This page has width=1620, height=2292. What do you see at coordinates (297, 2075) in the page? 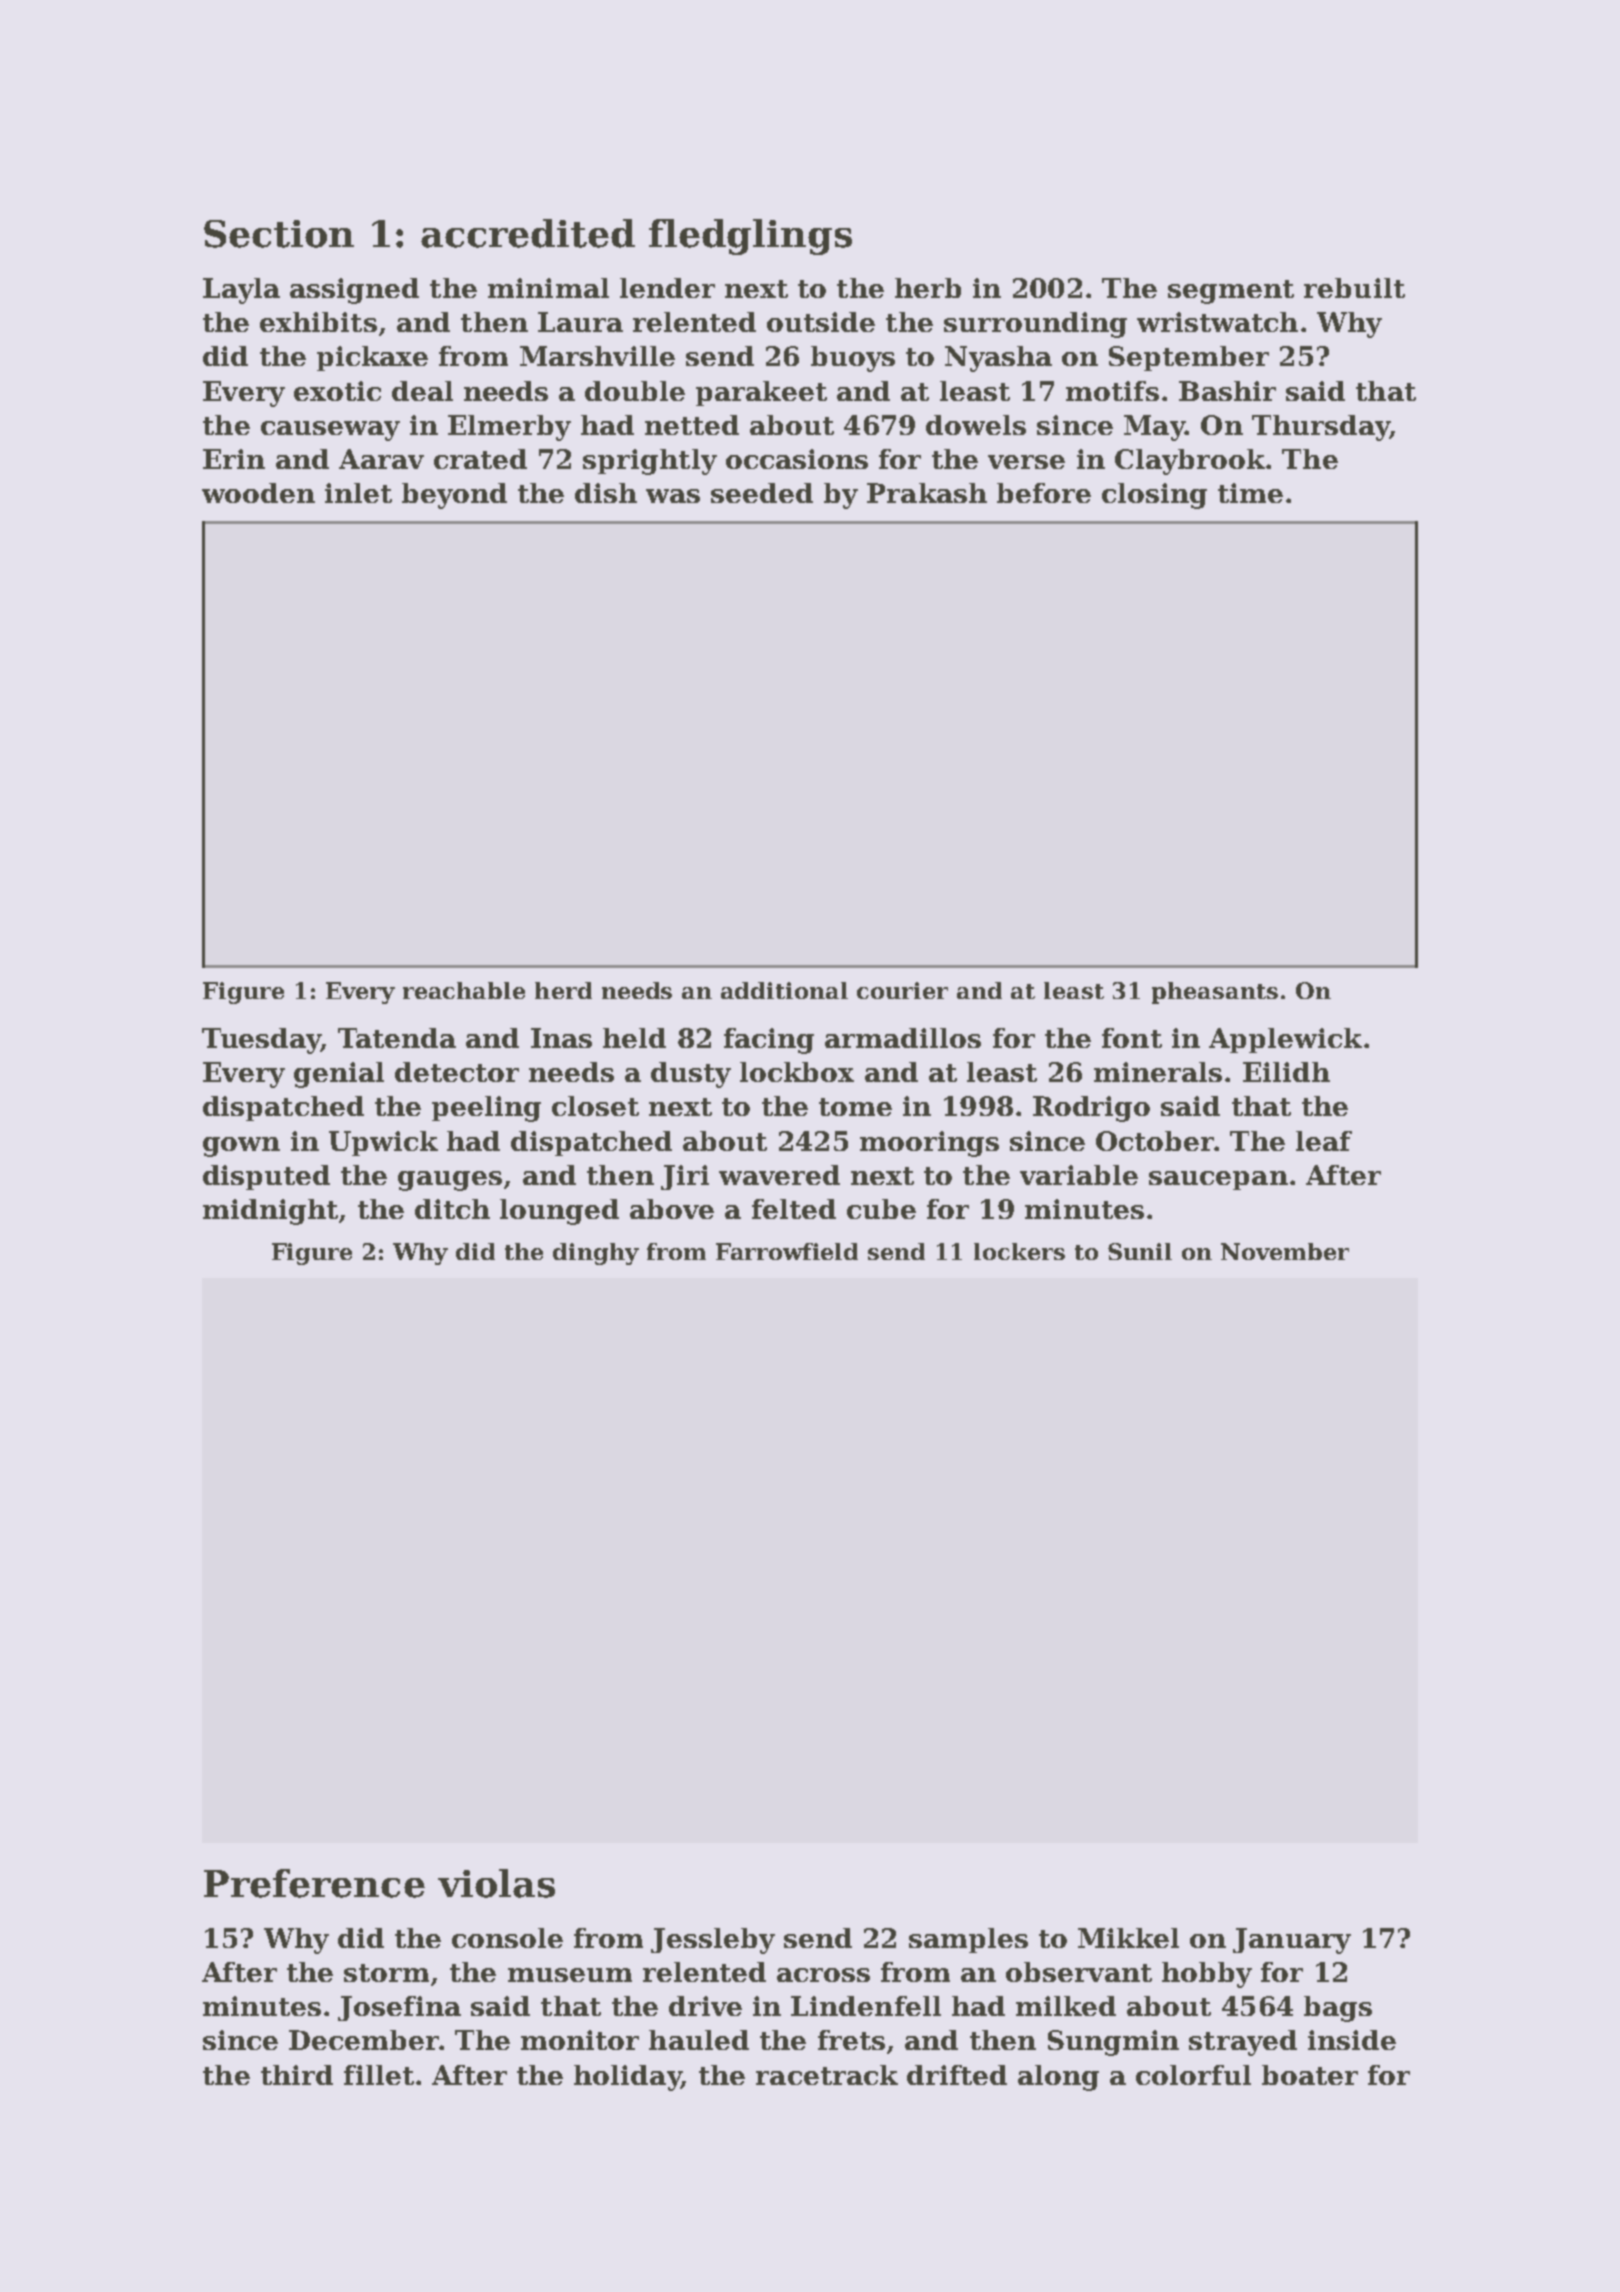
I see `third` at bounding box center [297, 2075].
